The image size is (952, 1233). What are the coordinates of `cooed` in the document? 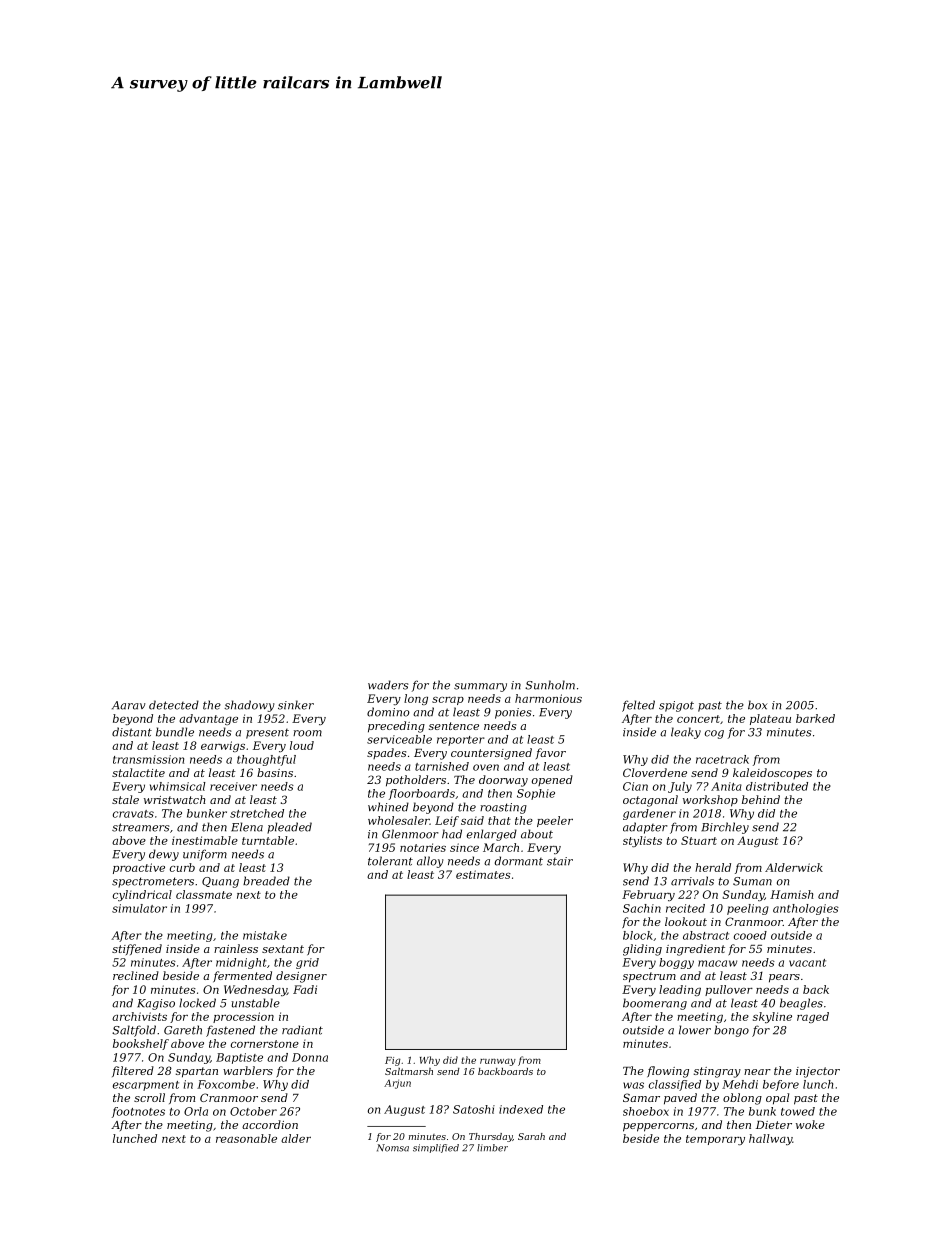 It's located at (750, 935).
